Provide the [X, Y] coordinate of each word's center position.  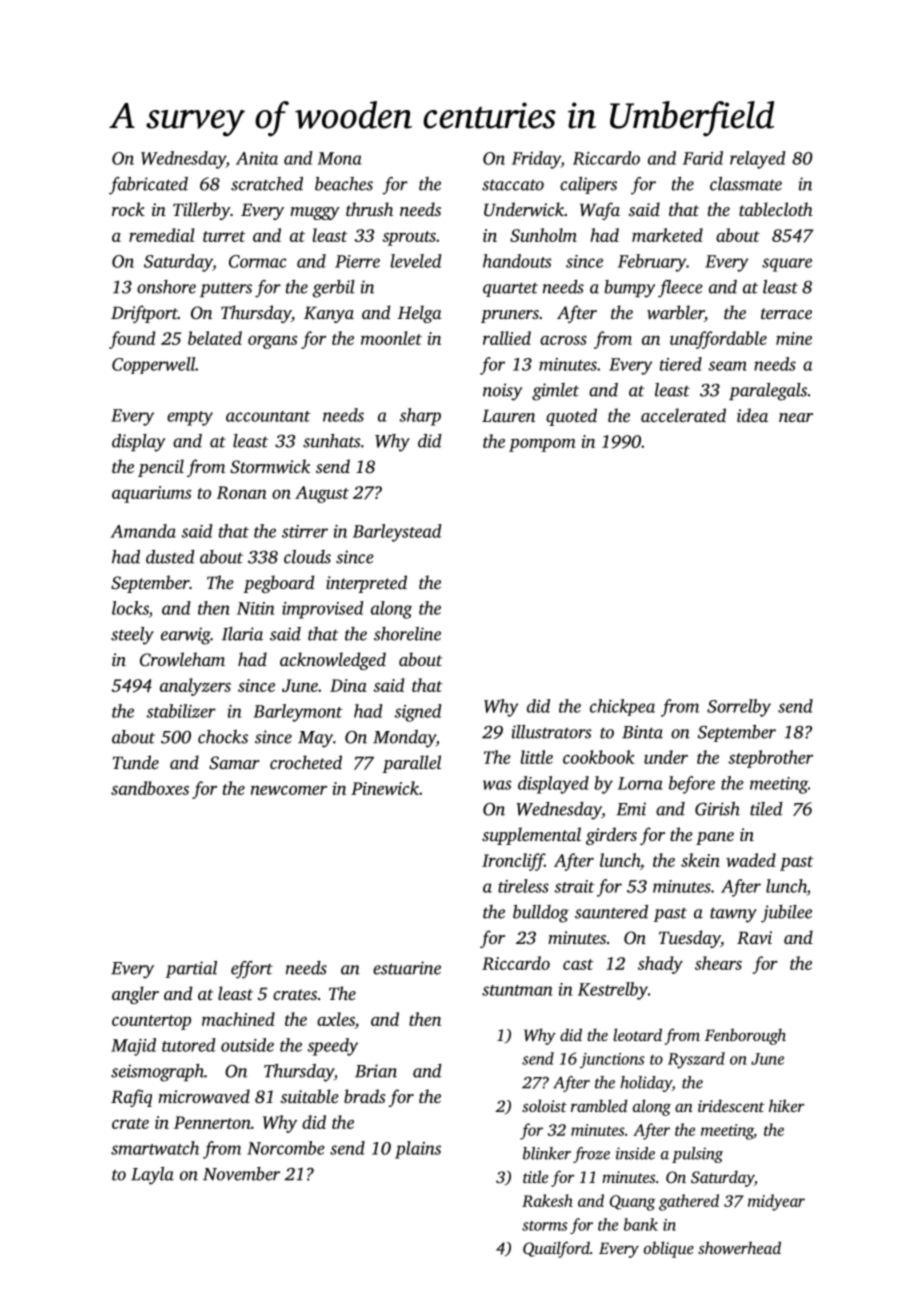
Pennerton [212, 1122]
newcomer [289, 790]
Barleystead [397, 533]
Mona [339, 158]
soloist [544, 1105]
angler [135, 995]
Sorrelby [739, 708]
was [497, 785]
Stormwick [270, 466]
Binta [642, 732]
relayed [758, 160]
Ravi [754, 938]
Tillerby [201, 211]
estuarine [407, 968]
